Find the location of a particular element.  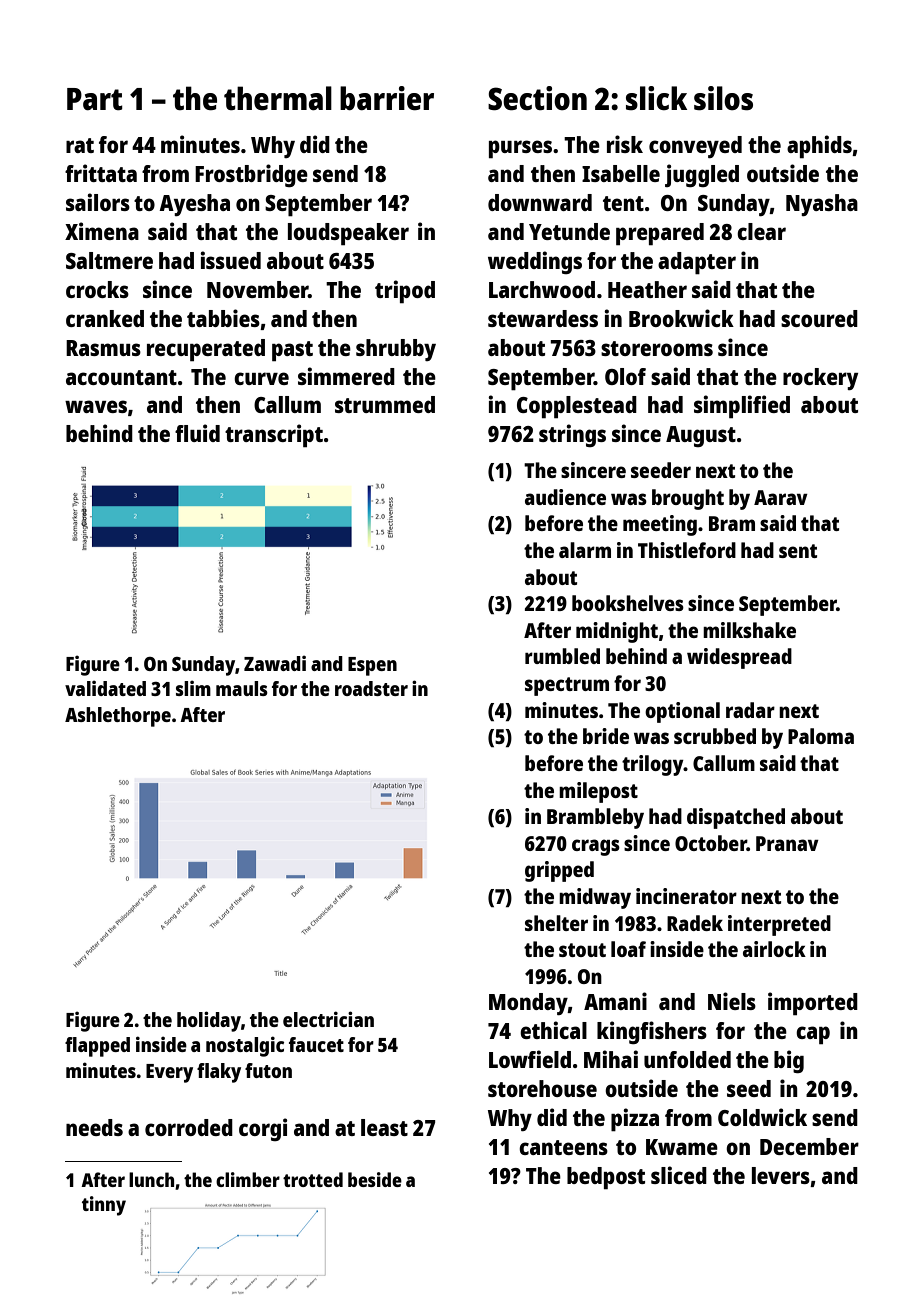

bedpost is located at coordinates (606, 1178).
